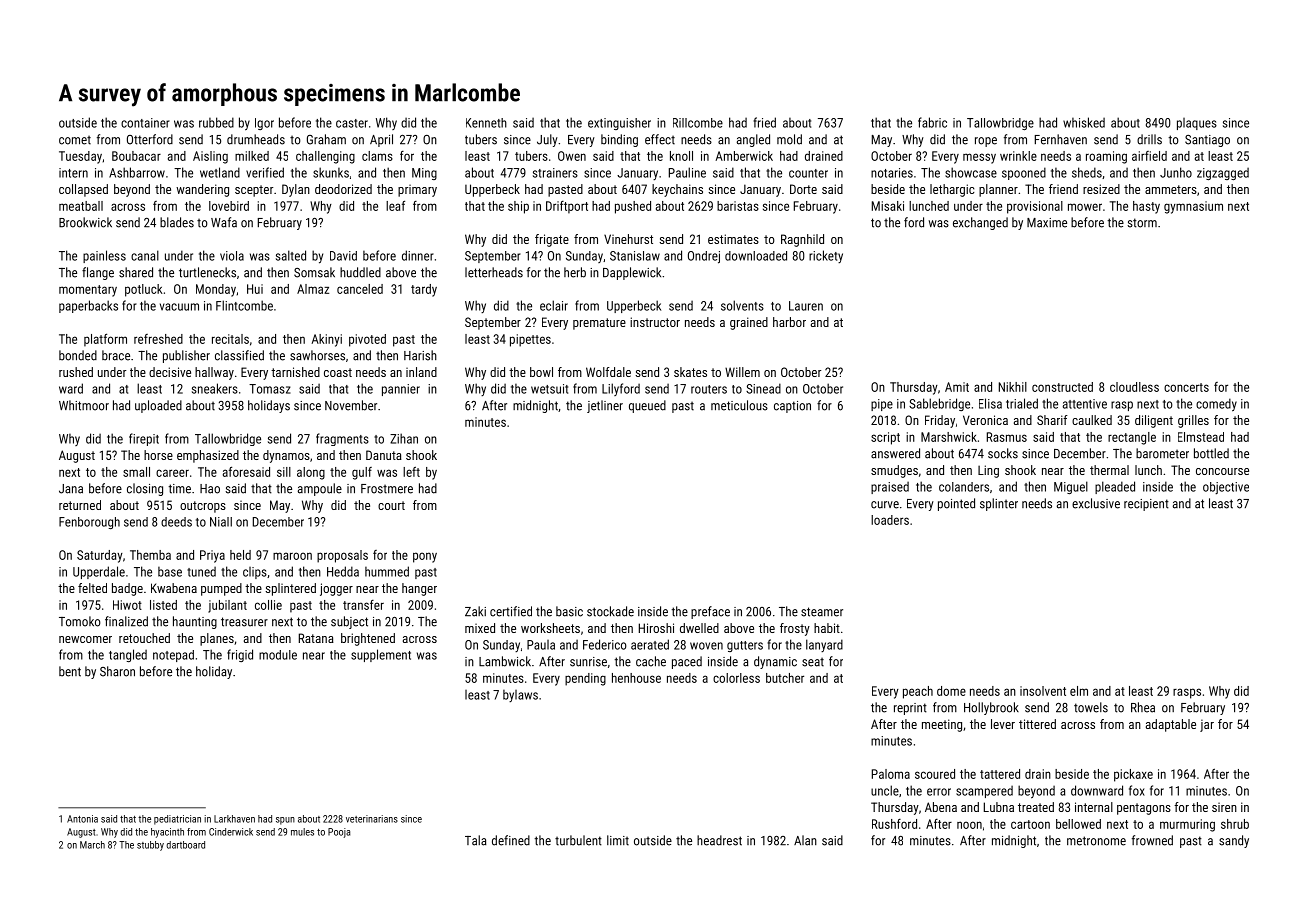 This document has width=1308, height=924. What do you see at coordinates (212, 556) in the document?
I see `Priya` at bounding box center [212, 556].
